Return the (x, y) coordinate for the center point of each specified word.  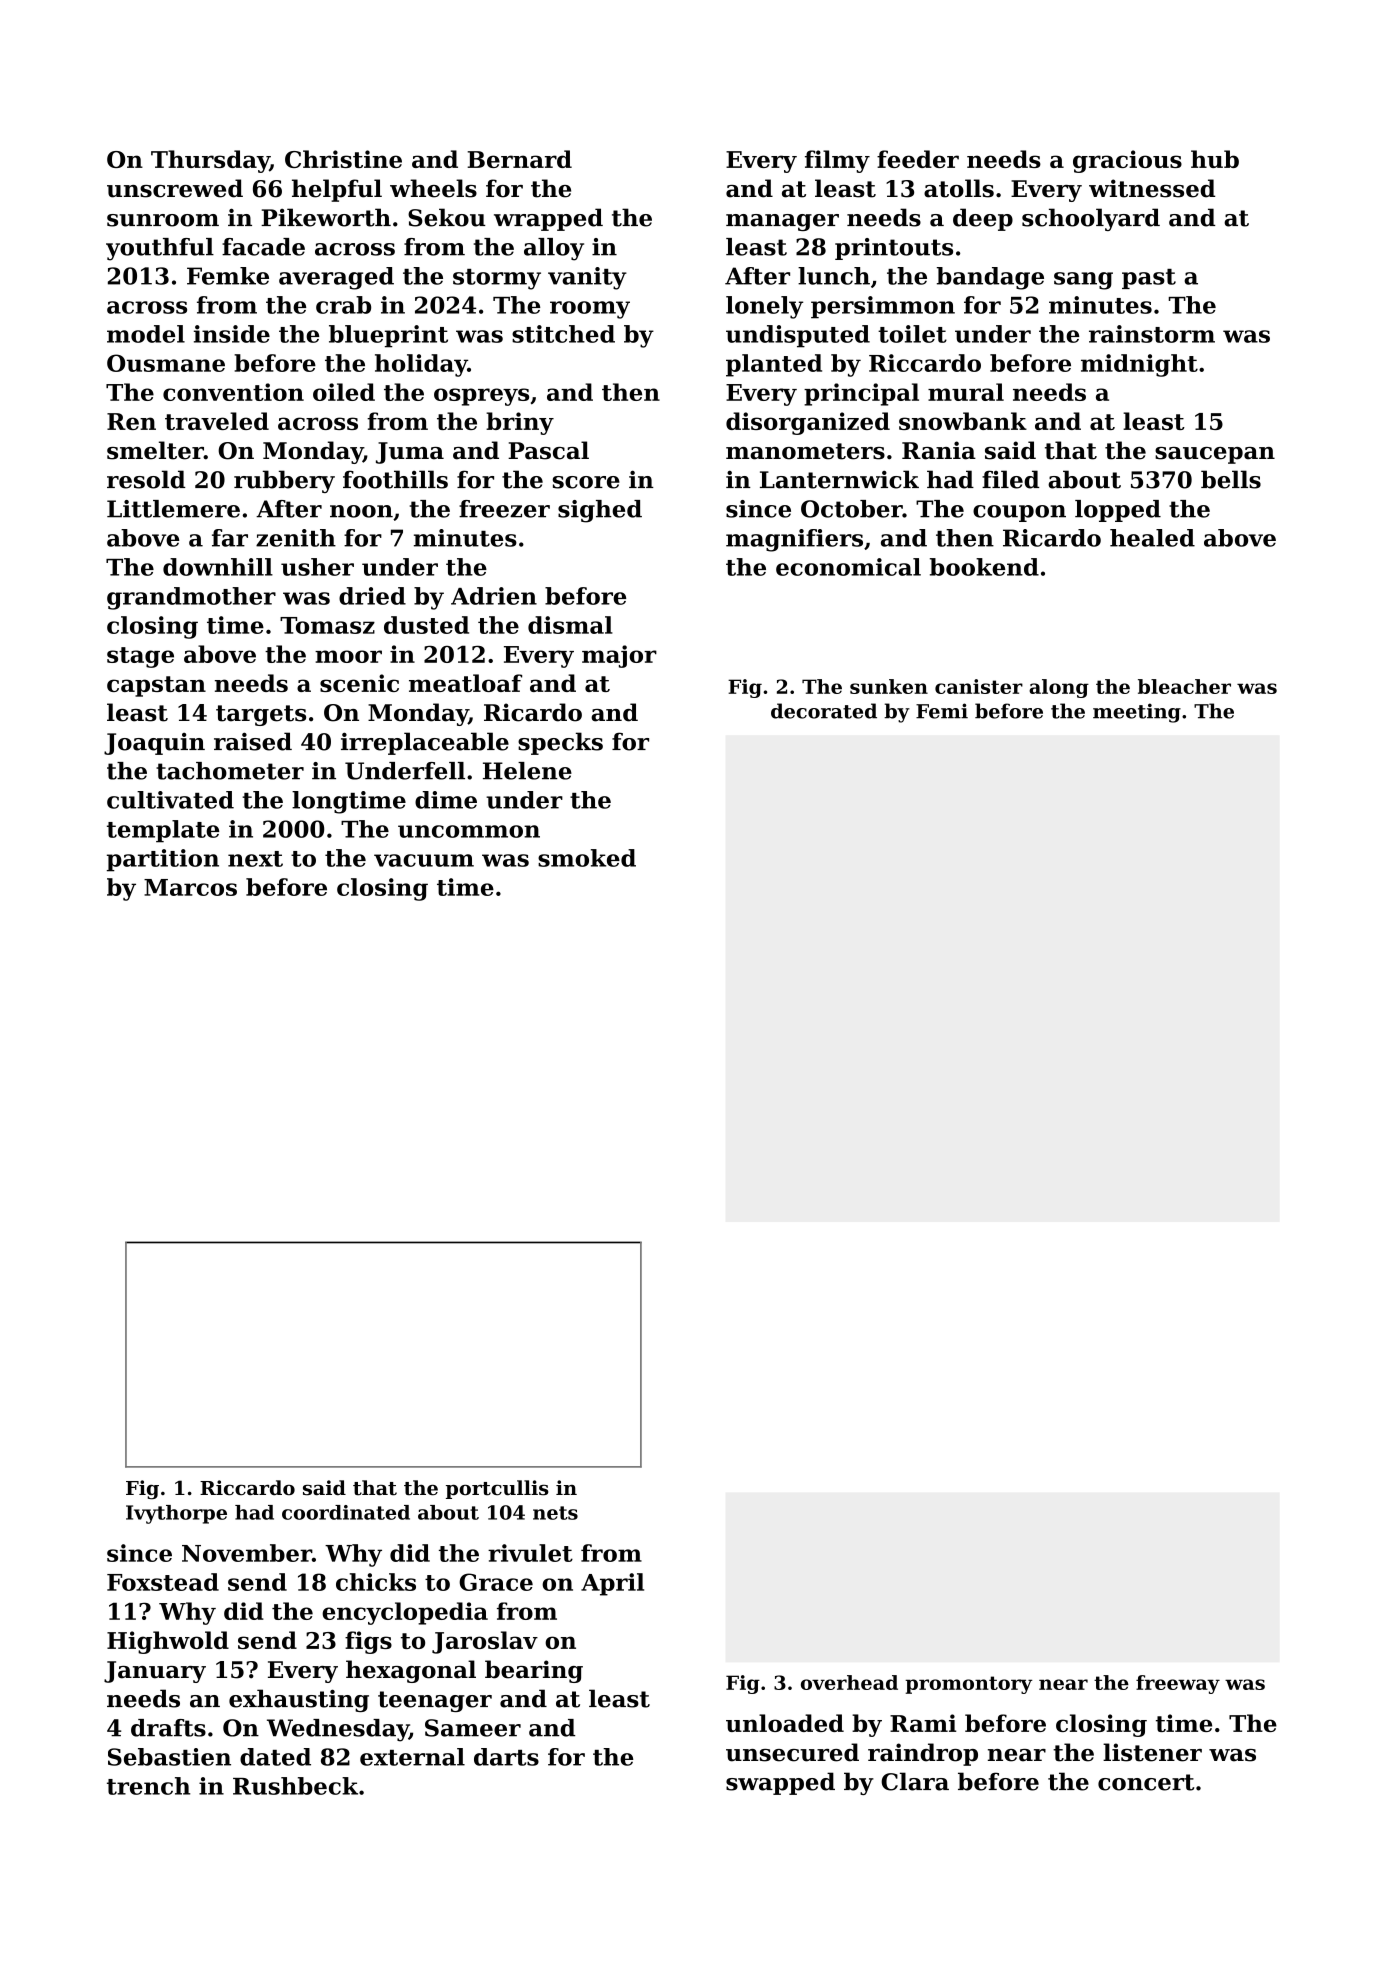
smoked (587, 858)
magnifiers (794, 540)
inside (232, 334)
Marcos (190, 887)
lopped (1118, 511)
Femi (942, 711)
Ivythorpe (176, 1514)
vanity (587, 278)
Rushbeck (295, 1786)
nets (555, 1513)
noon (361, 511)
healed (1152, 538)
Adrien (494, 596)
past (1149, 279)
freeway (1178, 1684)
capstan (156, 686)
